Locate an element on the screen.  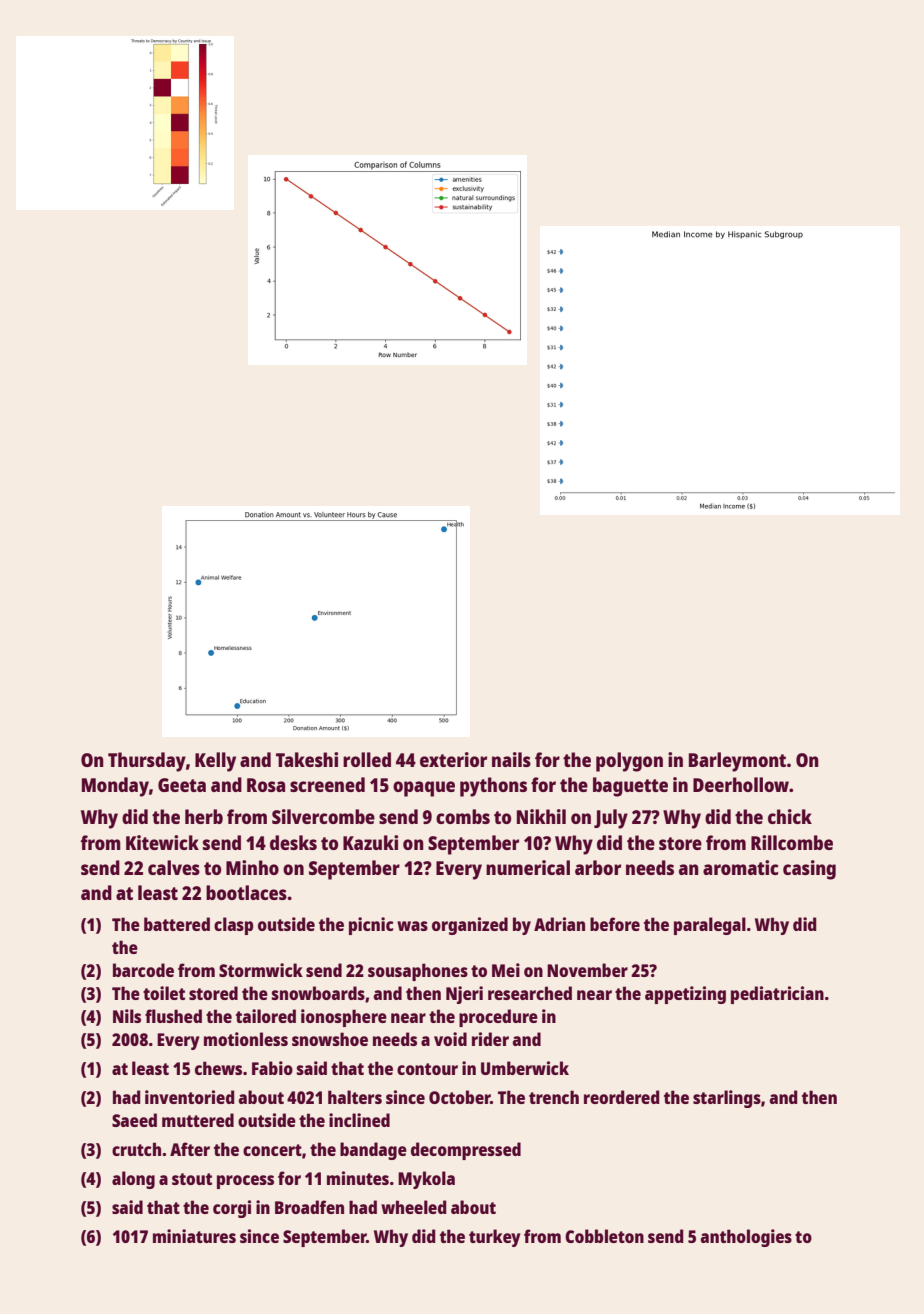
organized is located at coordinates (470, 926).
